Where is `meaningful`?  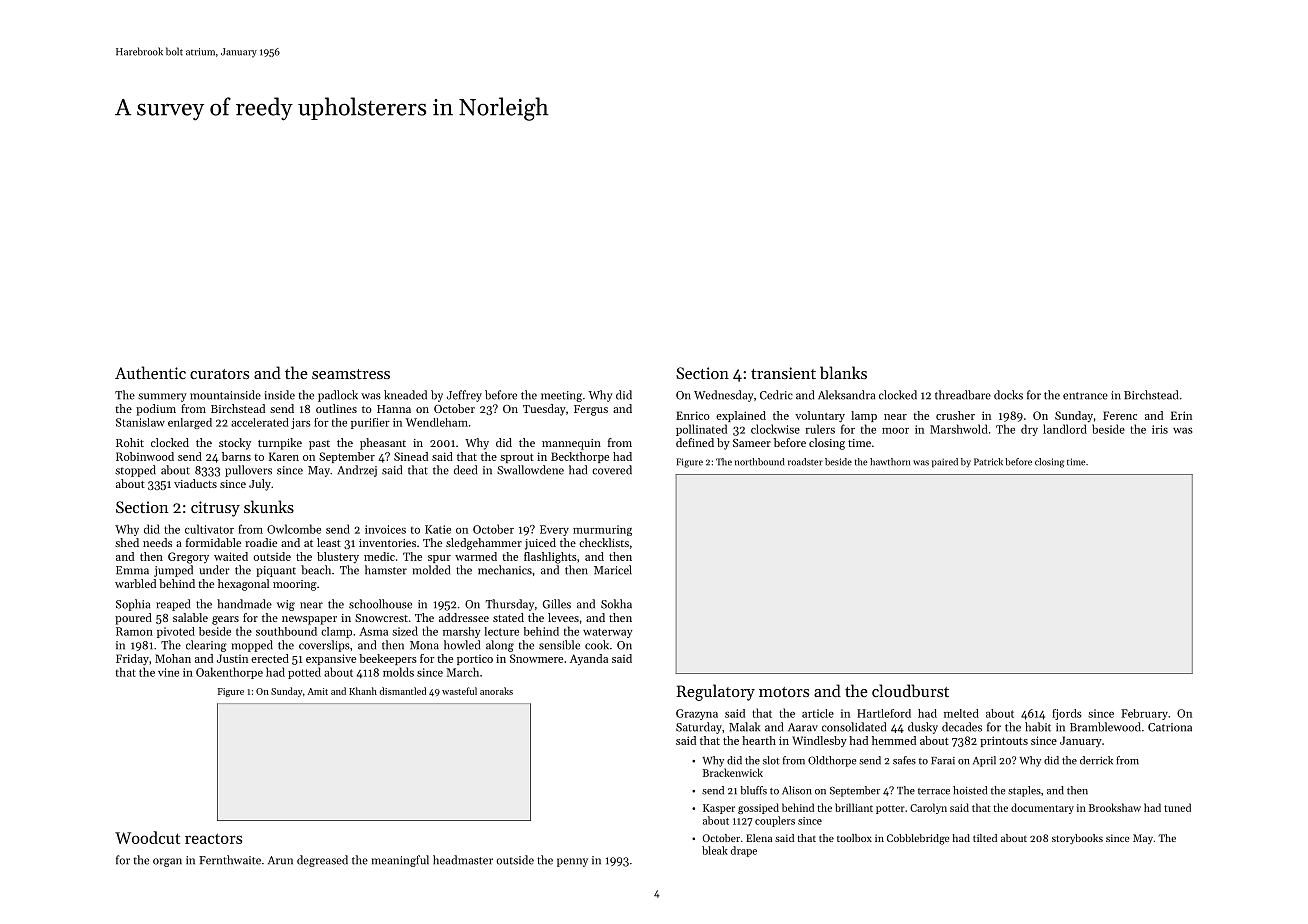 meaningful is located at coordinates (400, 861).
